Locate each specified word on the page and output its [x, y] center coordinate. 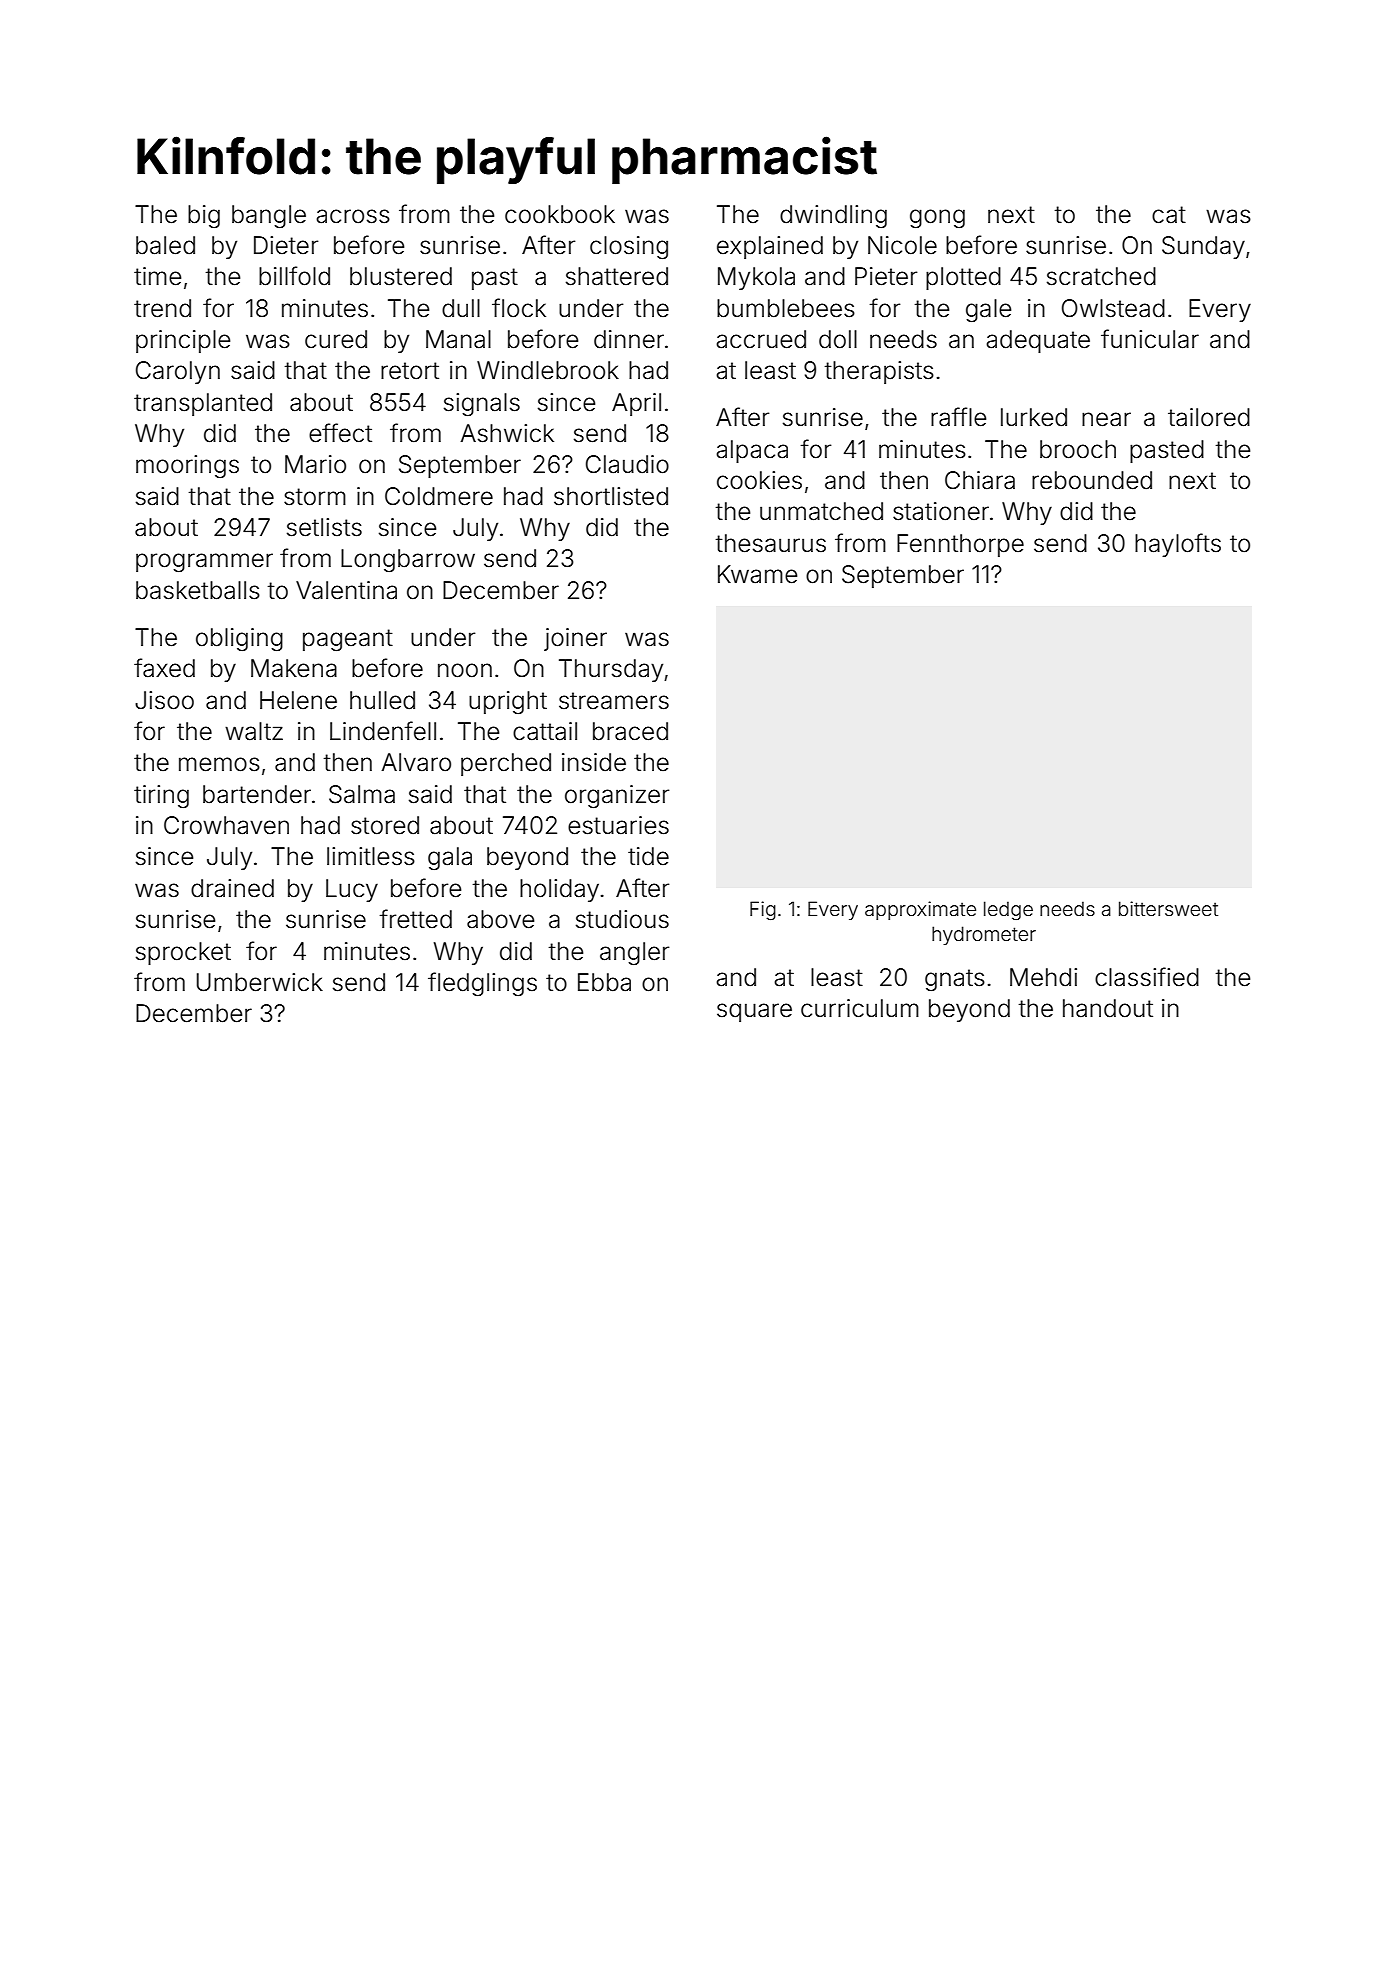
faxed [164, 668]
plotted [963, 278]
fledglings [482, 984]
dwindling [833, 217]
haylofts [1178, 545]
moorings [187, 467]
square [754, 1012]
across [353, 216]
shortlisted [611, 496]
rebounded [1092, 480]
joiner [575, 639]
